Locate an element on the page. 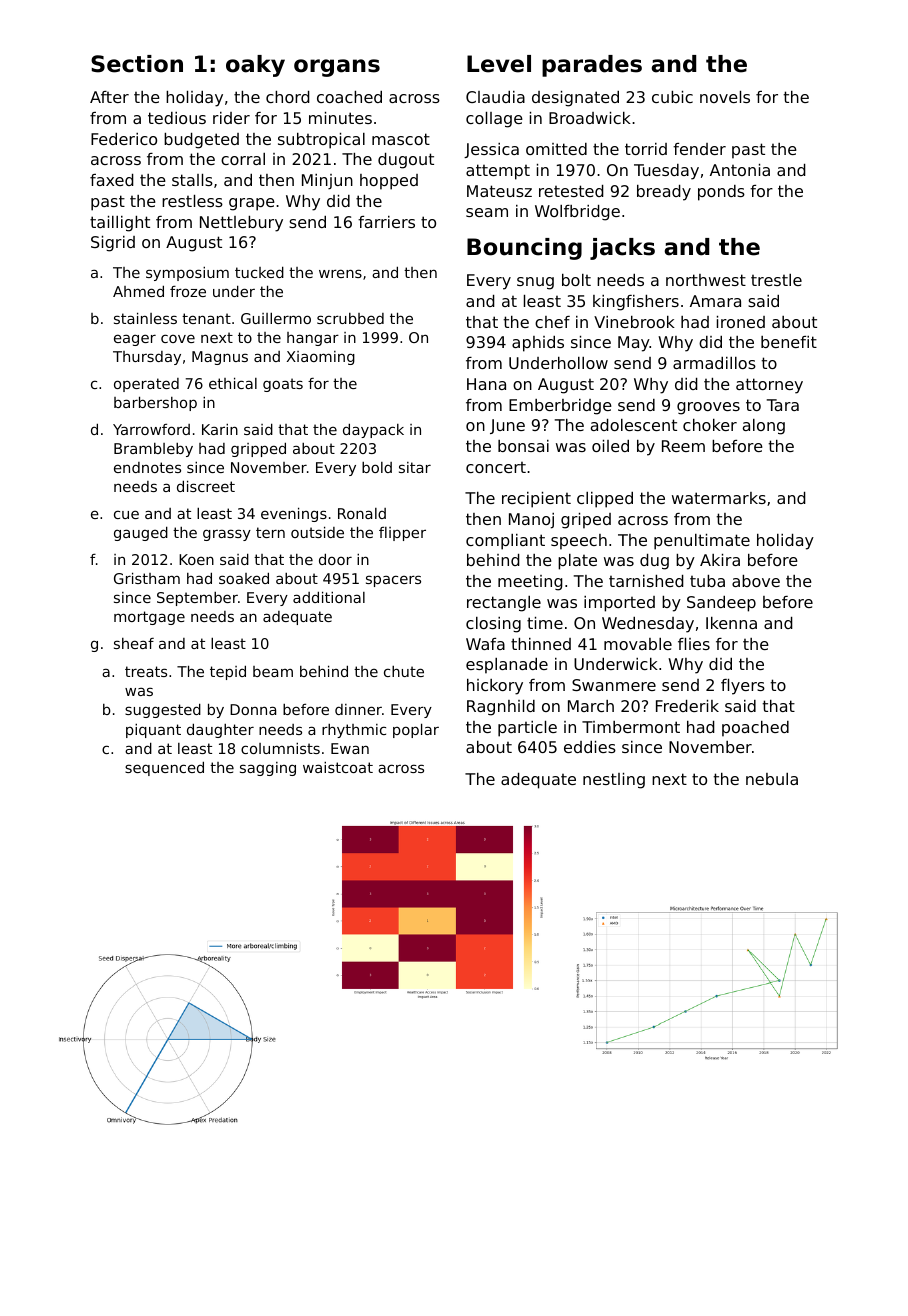 This page has height=1316, width=908. Bouncing is located at coordinates (524, 249).
